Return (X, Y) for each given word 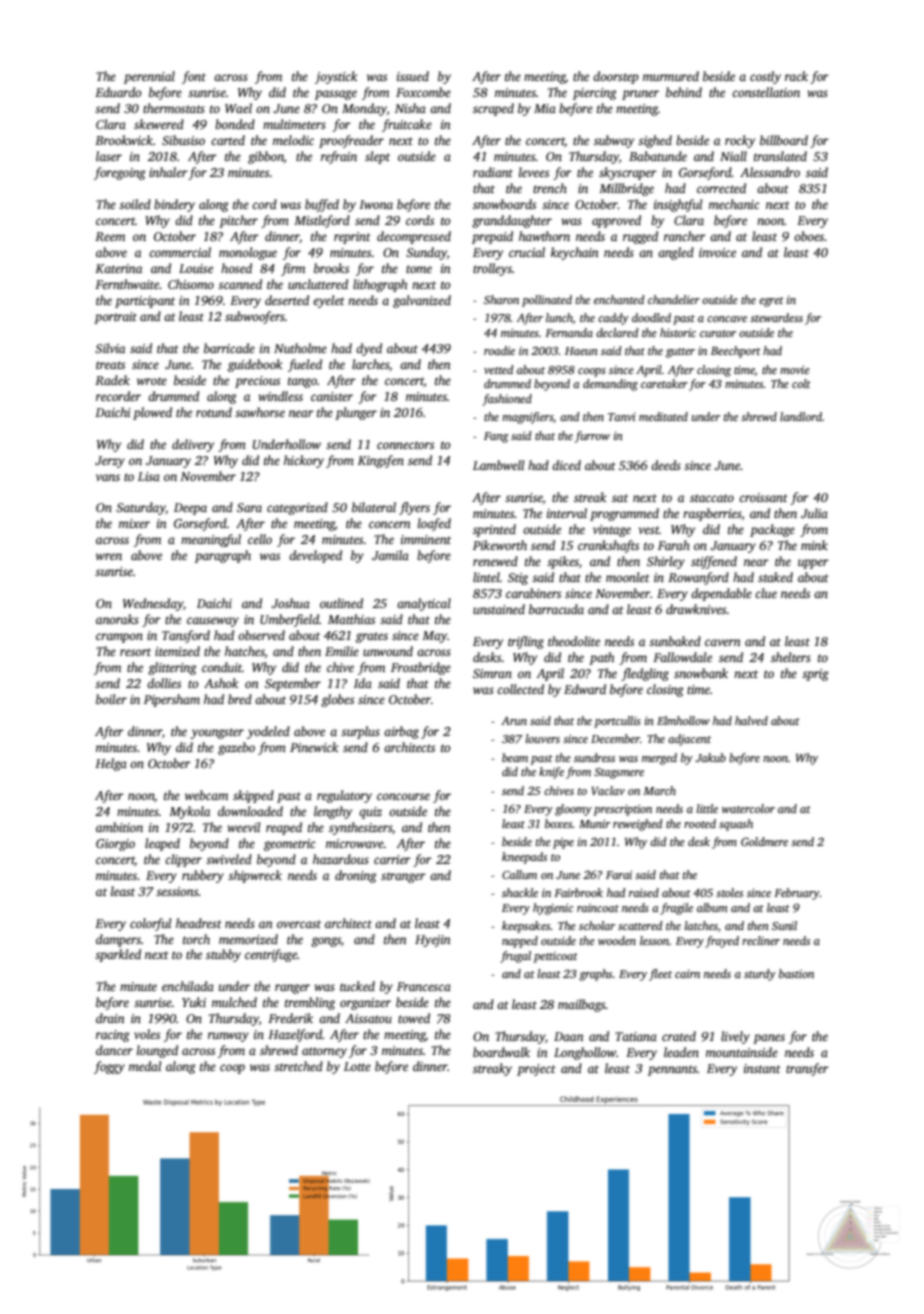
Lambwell (498, 465)
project (536, 1070)
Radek (112, 380)
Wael (238, 108)
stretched (298, 1066)
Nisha (410, 108)
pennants (672, 1070)
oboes (809, 236)
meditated (663, 416)
